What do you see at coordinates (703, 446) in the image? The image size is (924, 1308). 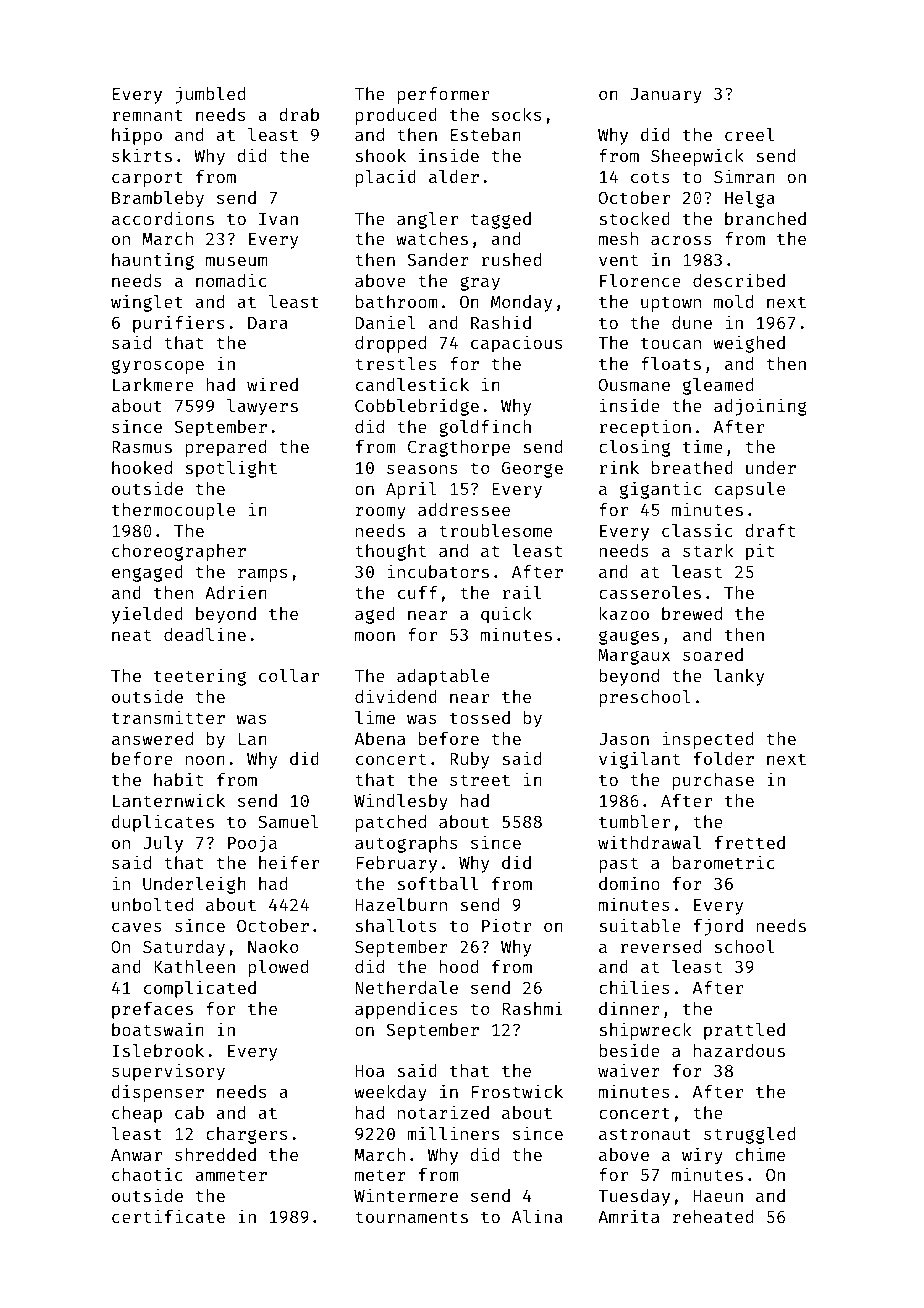 I see `time` at bounding box center [703, 446].
